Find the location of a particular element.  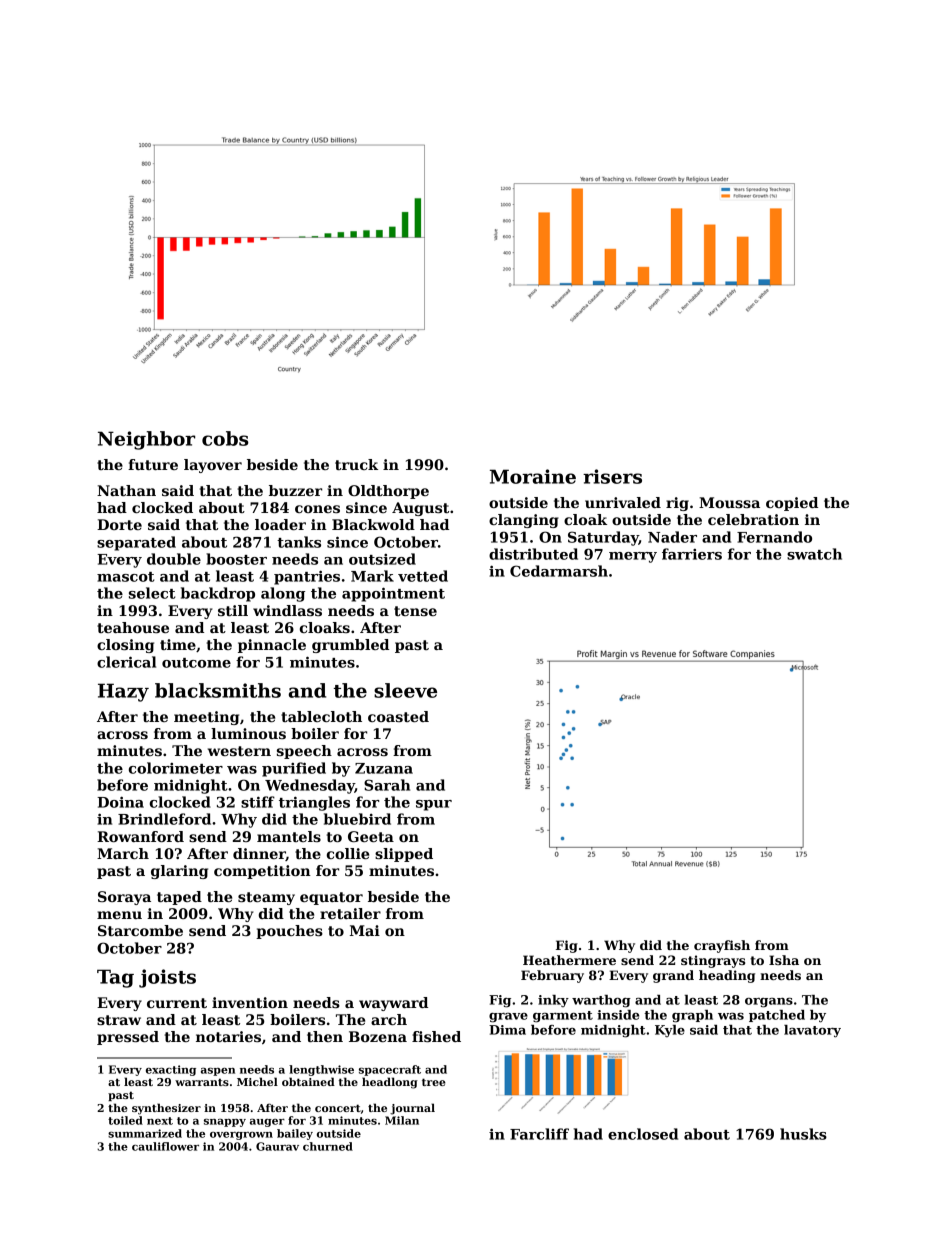

churned is located at coordinates (328, 1146).
